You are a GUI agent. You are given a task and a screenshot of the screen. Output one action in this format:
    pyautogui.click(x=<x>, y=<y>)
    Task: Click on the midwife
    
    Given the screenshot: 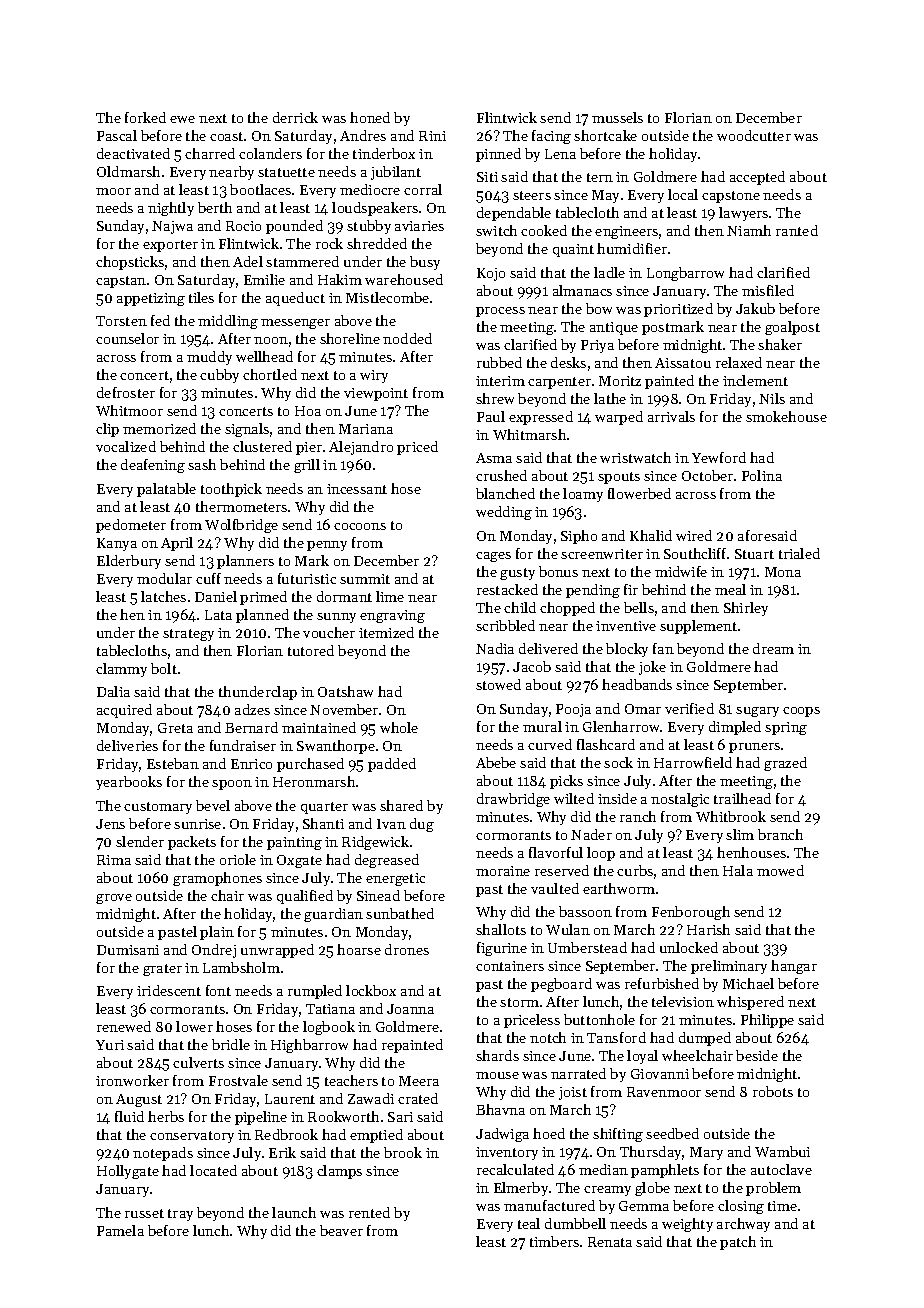 What is the action you would take?
    pyautogui.click(x=681, y=571)
